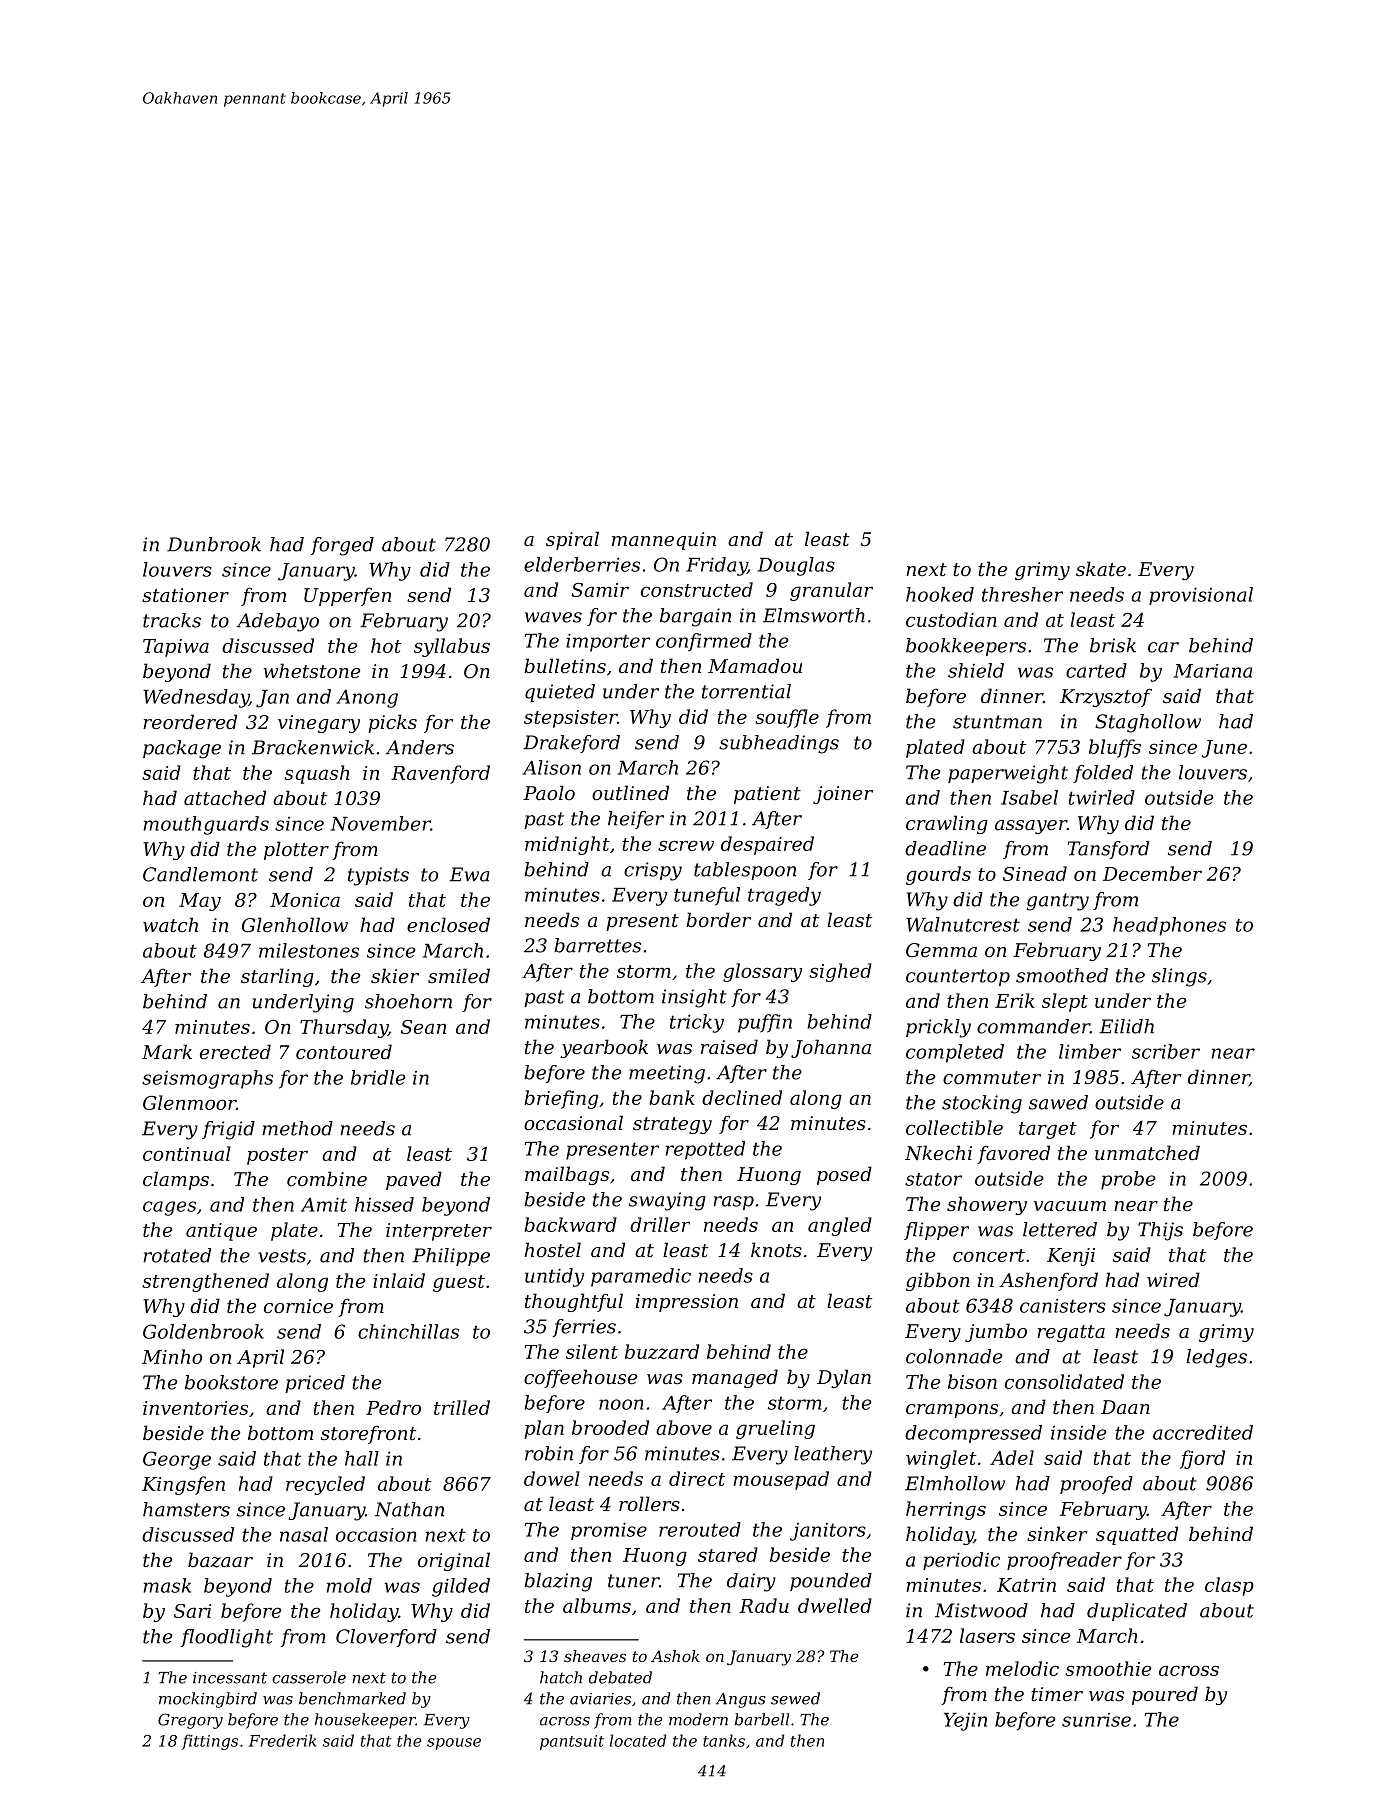  Describe the element at coordinates (1008, 774) in the page. I see `paperweight` at that location.
